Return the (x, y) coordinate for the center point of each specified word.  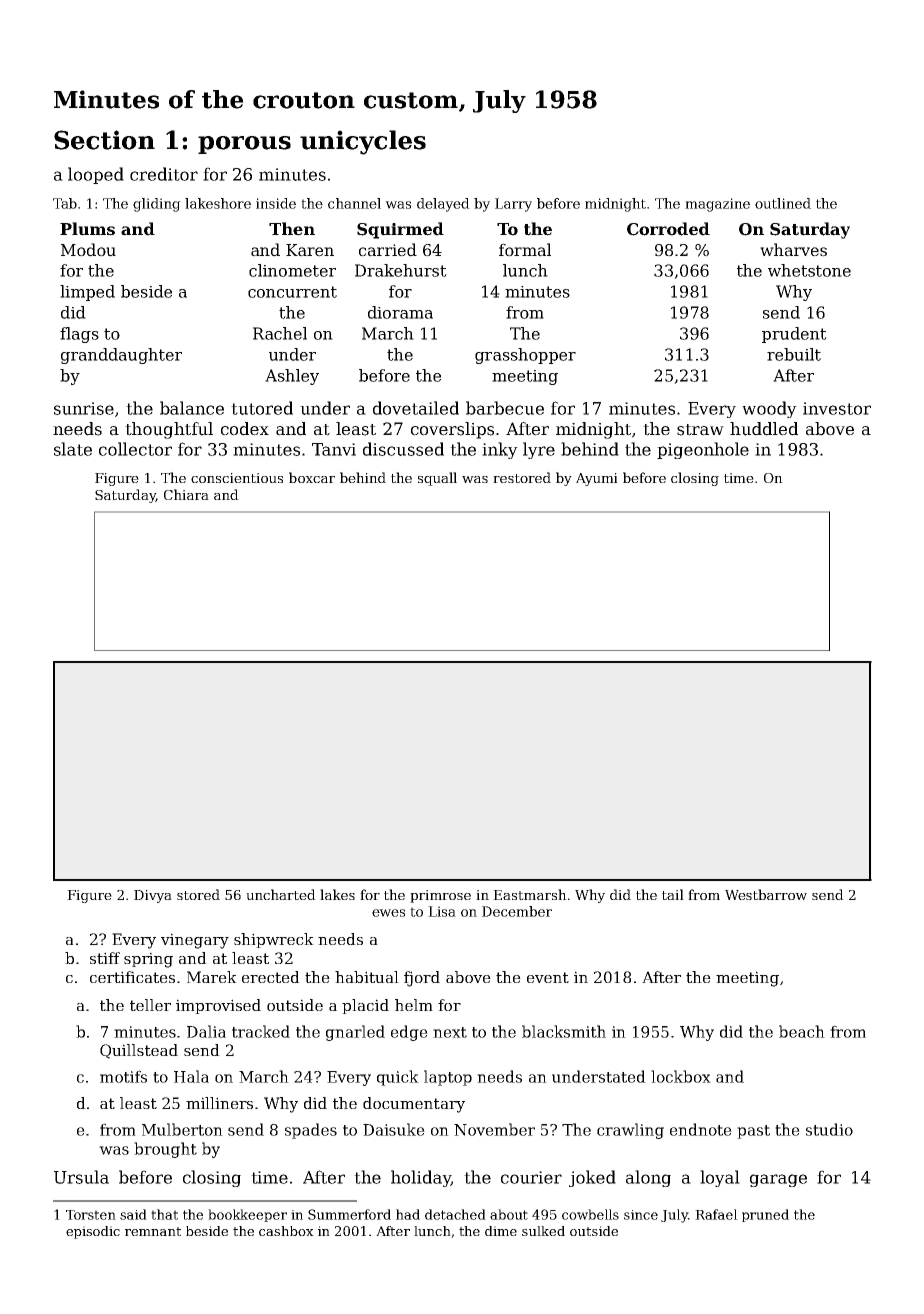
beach (802, 1031)
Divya (153, 896)
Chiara (186, 494)
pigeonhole (703, 450)
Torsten (91, 1215)
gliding (157, 205)
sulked (543, 1231)
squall (437, 479)
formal (525, 250)
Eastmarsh (530, 894)
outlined (783, 203)
